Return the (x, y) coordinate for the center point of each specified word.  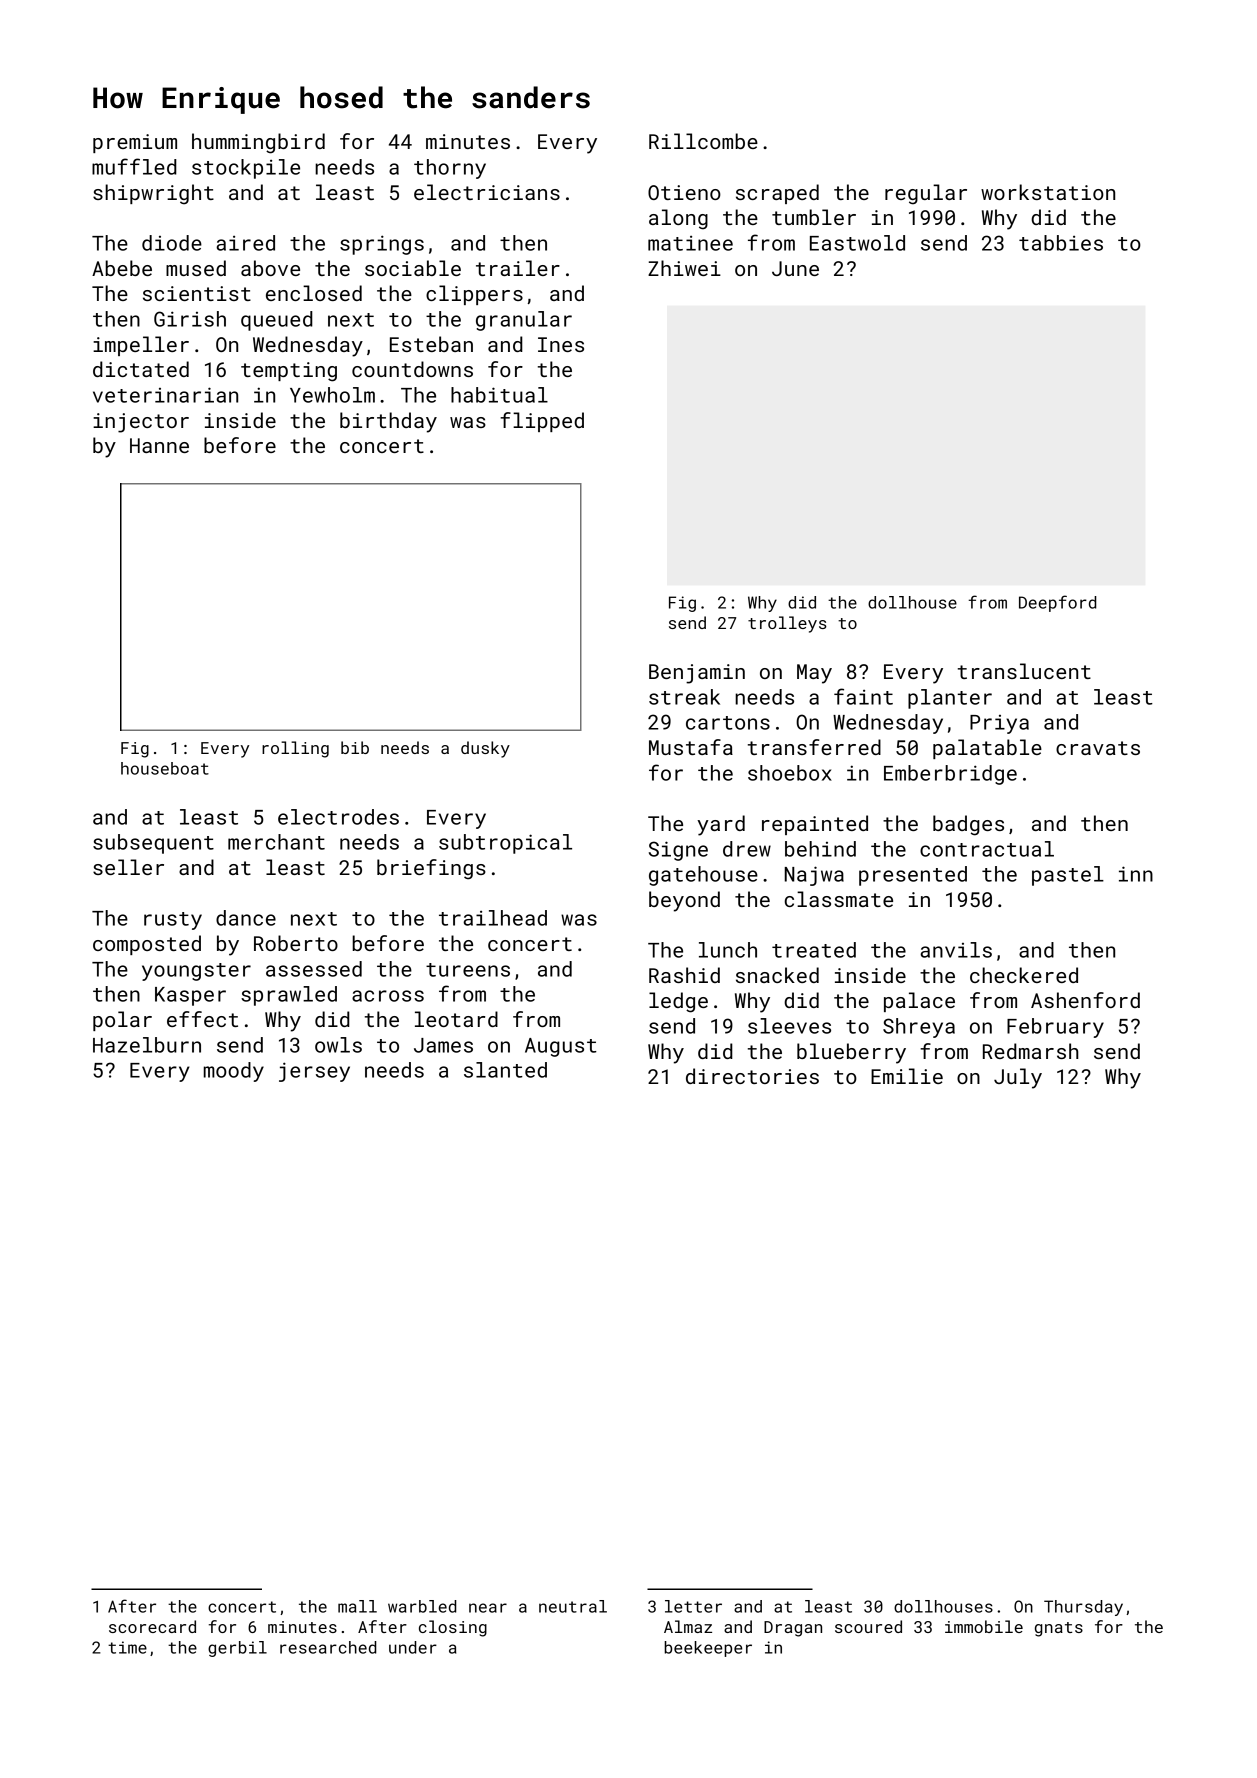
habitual (499, 395)
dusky (485, 749)
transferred (814, 747)
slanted (505, 1070)
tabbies (1061, 243)
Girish (190, 319)
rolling (295, 749)
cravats (1098, 748)
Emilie (907, 1076)
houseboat (165, 768)
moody (234, 1072)
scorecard (152, 1626)
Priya (999, 724)
